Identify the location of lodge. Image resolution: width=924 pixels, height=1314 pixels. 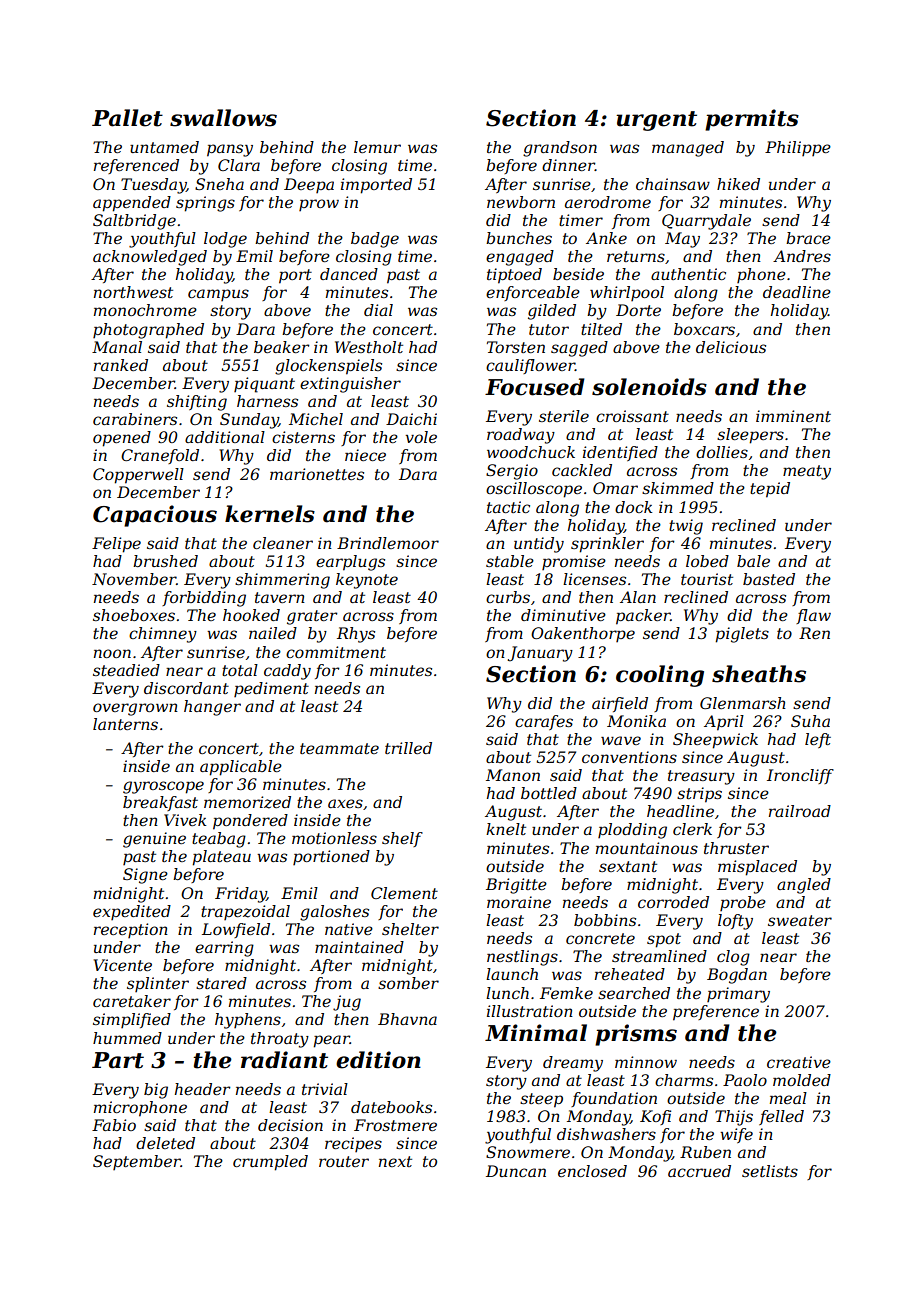
(225, 240).
